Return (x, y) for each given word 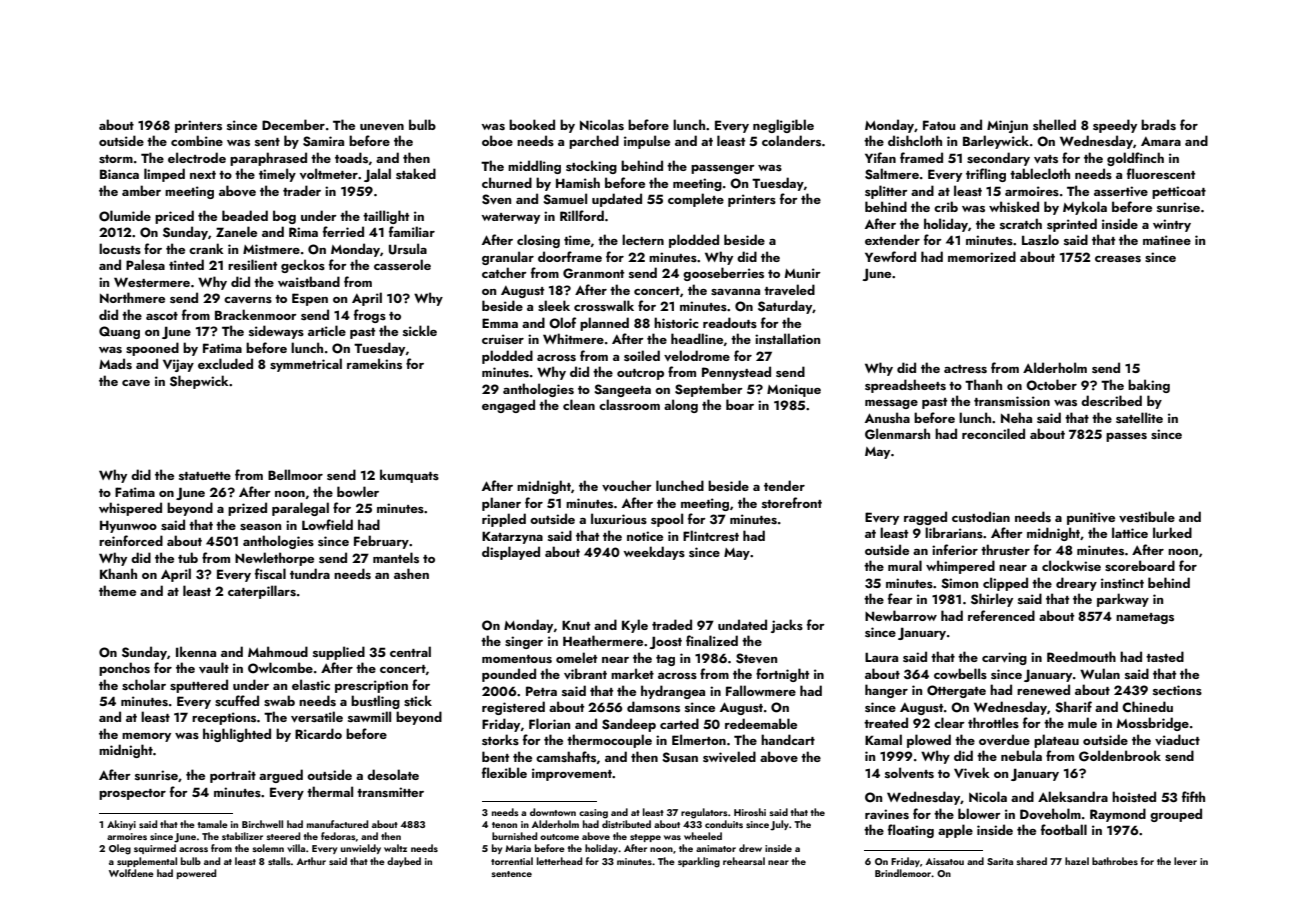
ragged (925, 518)
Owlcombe (280, 668)
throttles (993, 722)
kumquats (409, 476)
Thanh (983, 384)
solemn (268, 848)
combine (197, 140)
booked (532, 124)
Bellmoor (295, 474)
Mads (115, 363)
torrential (512, 861)
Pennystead (736, 373)
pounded (509, 675)
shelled (1054, 124)
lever (1185, 861)
